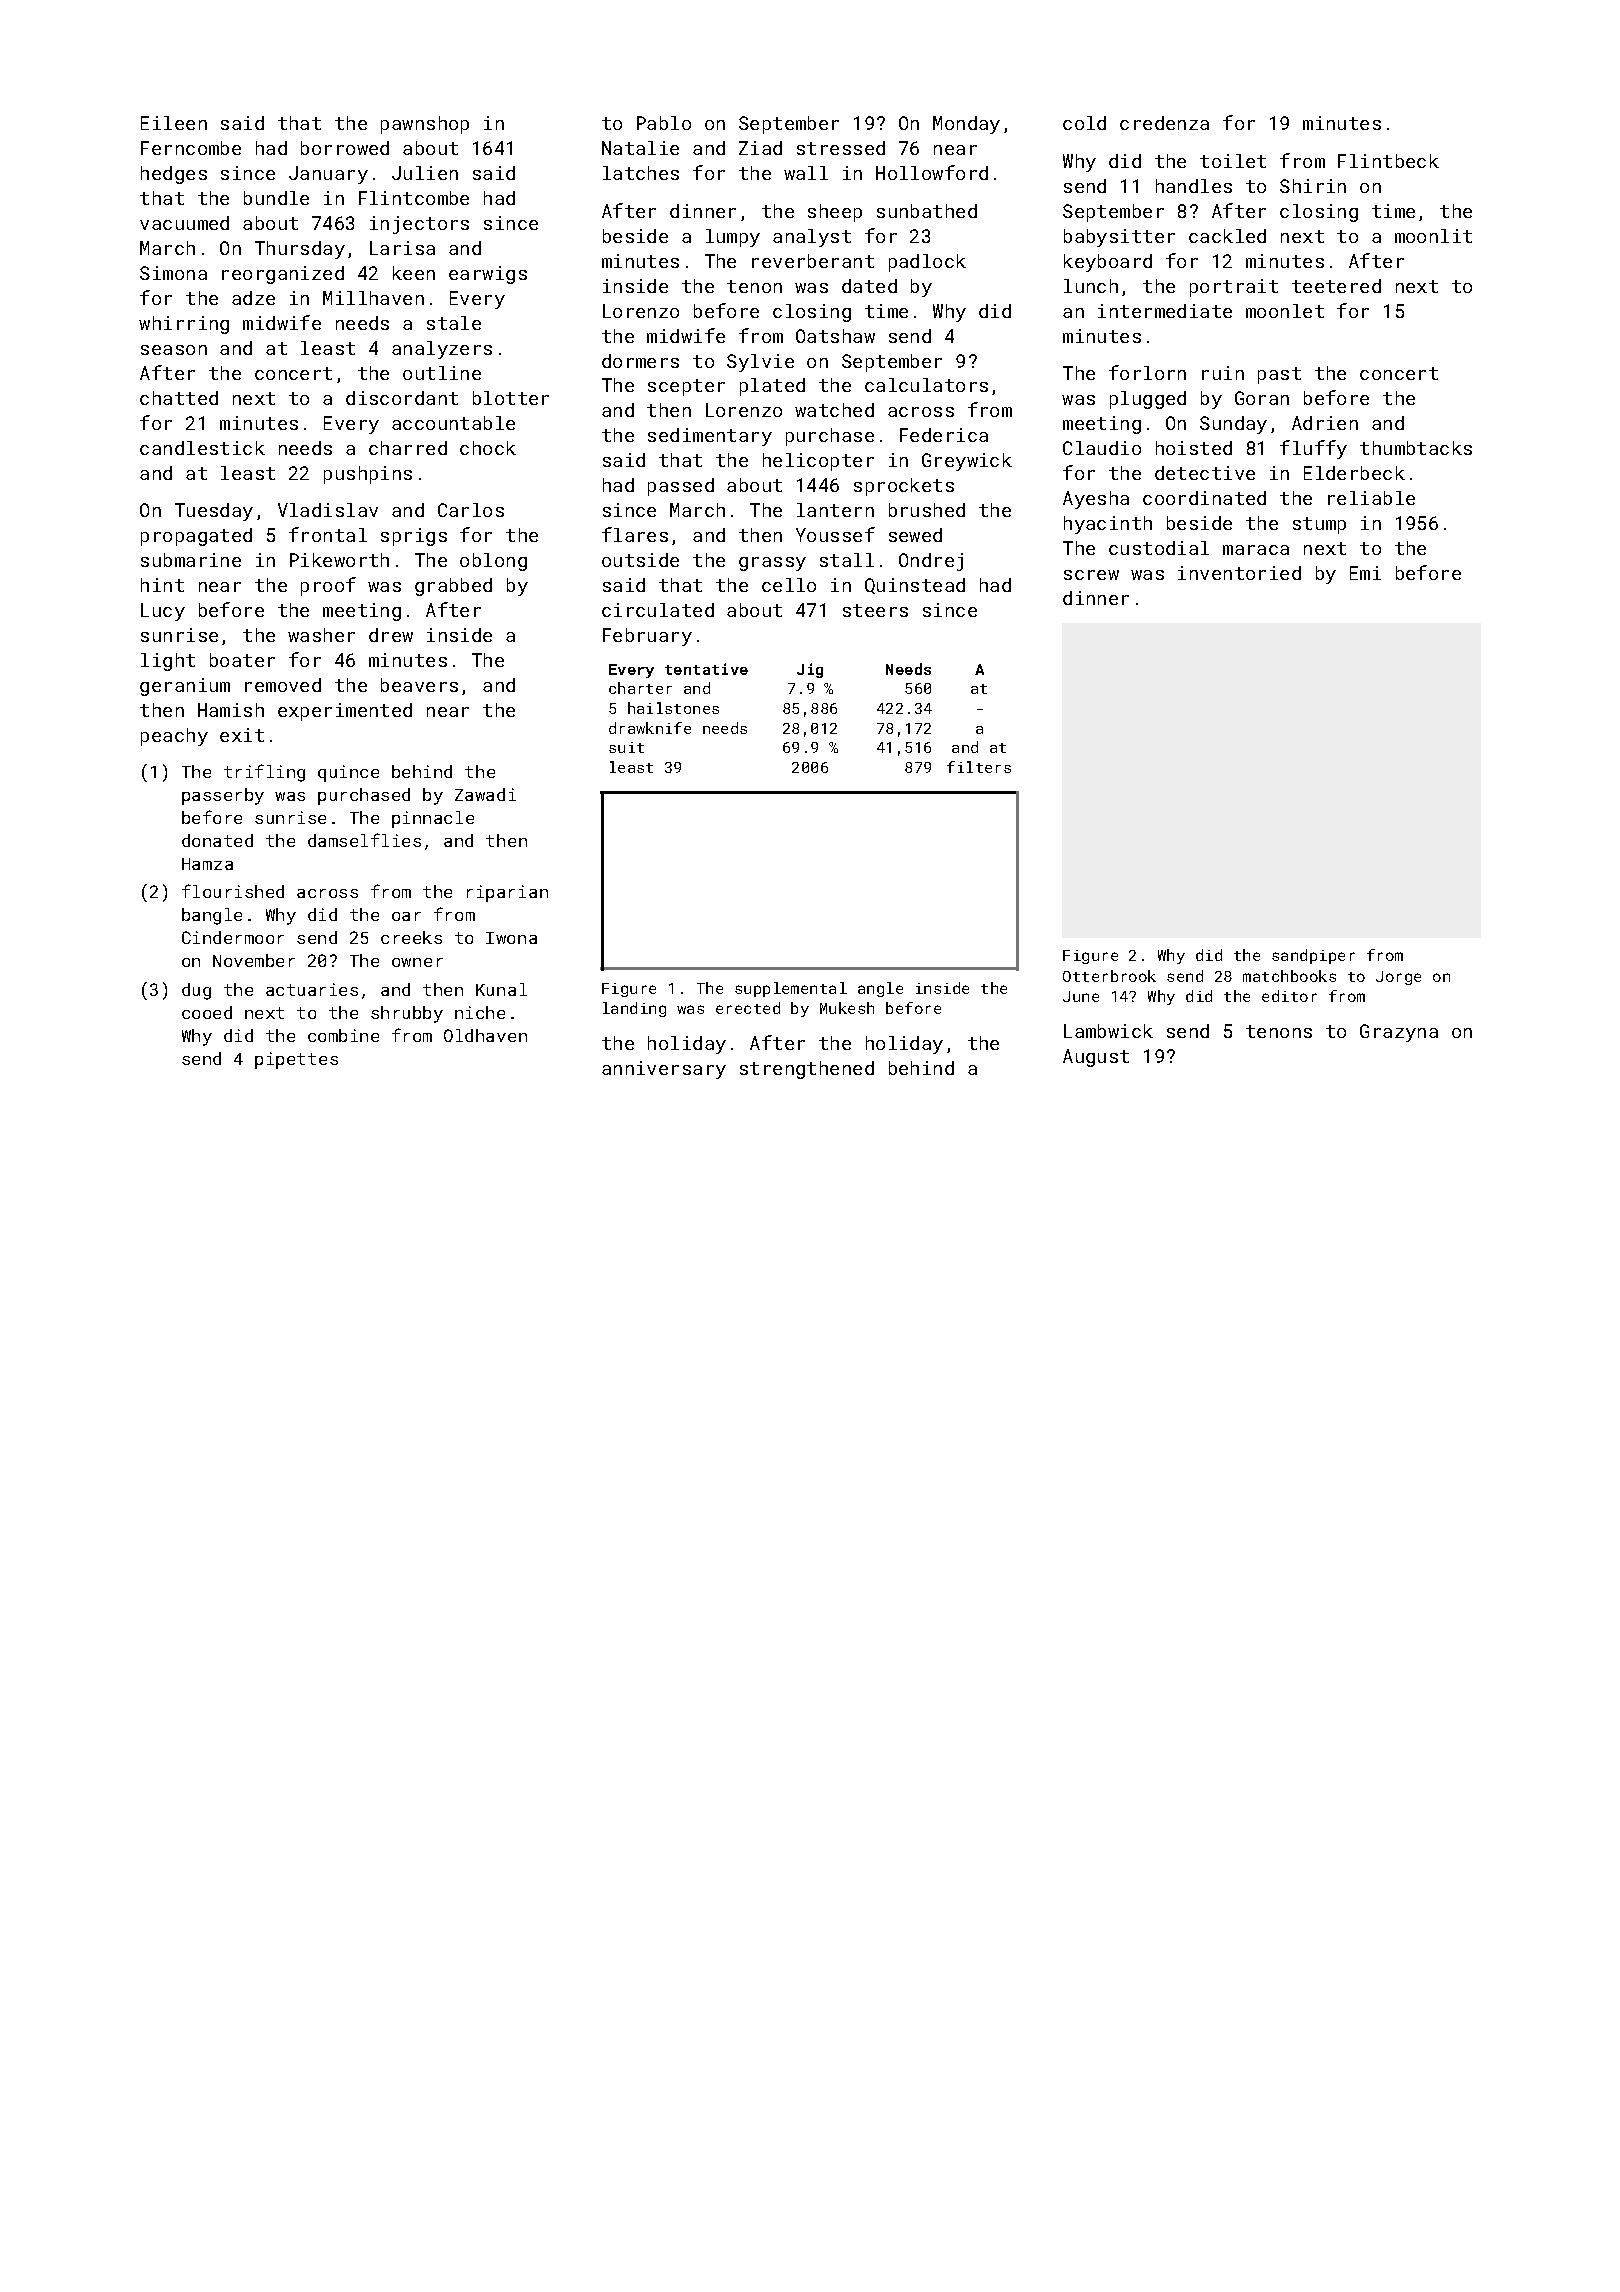  What do you see at coordinates (1336, 286) in the screenshot?
I see `teetered` at bounding box center [1336, 286].
